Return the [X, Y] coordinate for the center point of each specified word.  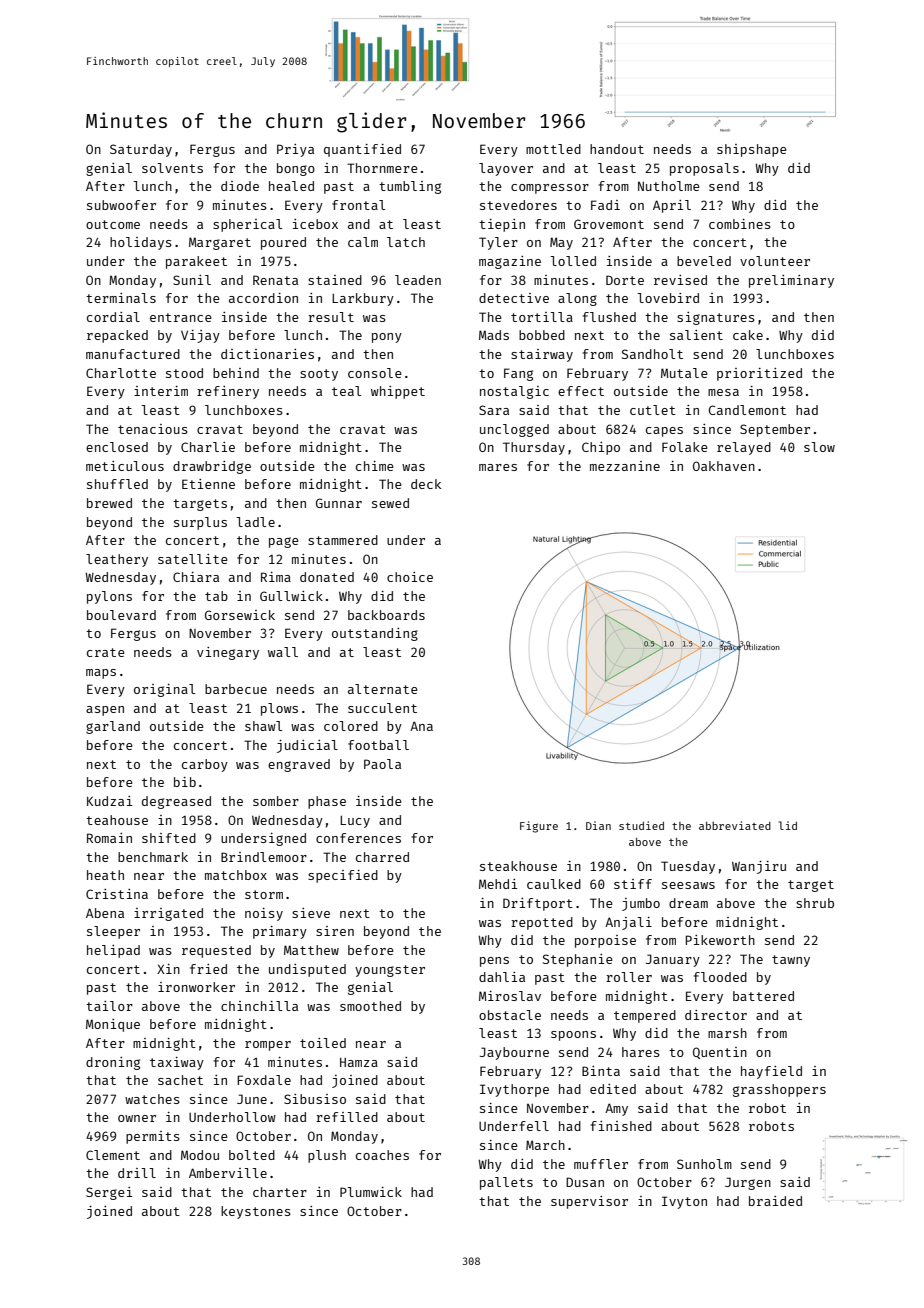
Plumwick [371, 1192]
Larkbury [363, 299]
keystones [256, 1212]
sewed [390, 503]
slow [819, 447]
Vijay [200, 336]
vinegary [228, 653]
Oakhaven [724, 466]
